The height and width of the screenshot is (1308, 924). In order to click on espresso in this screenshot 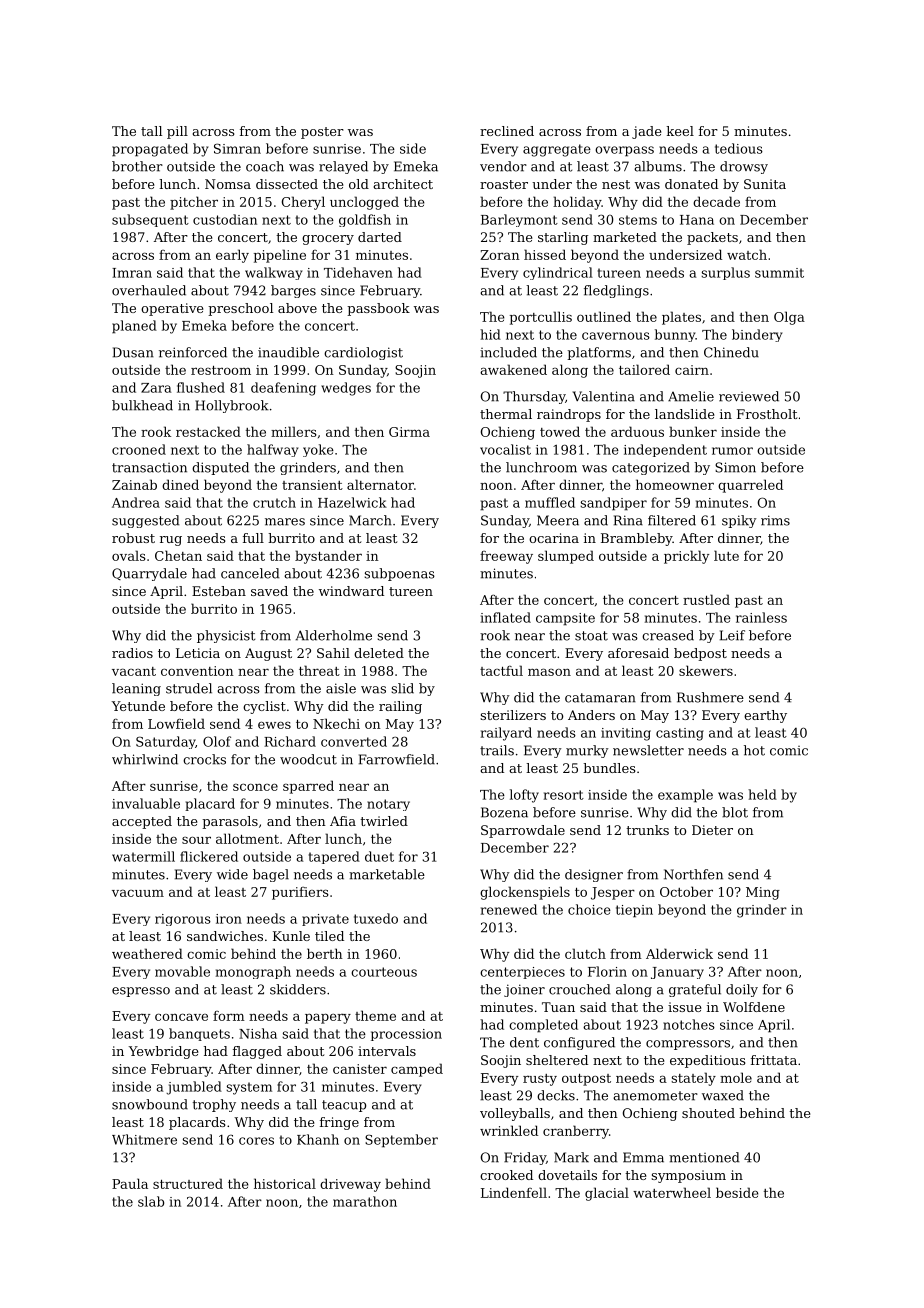, I will do `click(141, 992)`.
